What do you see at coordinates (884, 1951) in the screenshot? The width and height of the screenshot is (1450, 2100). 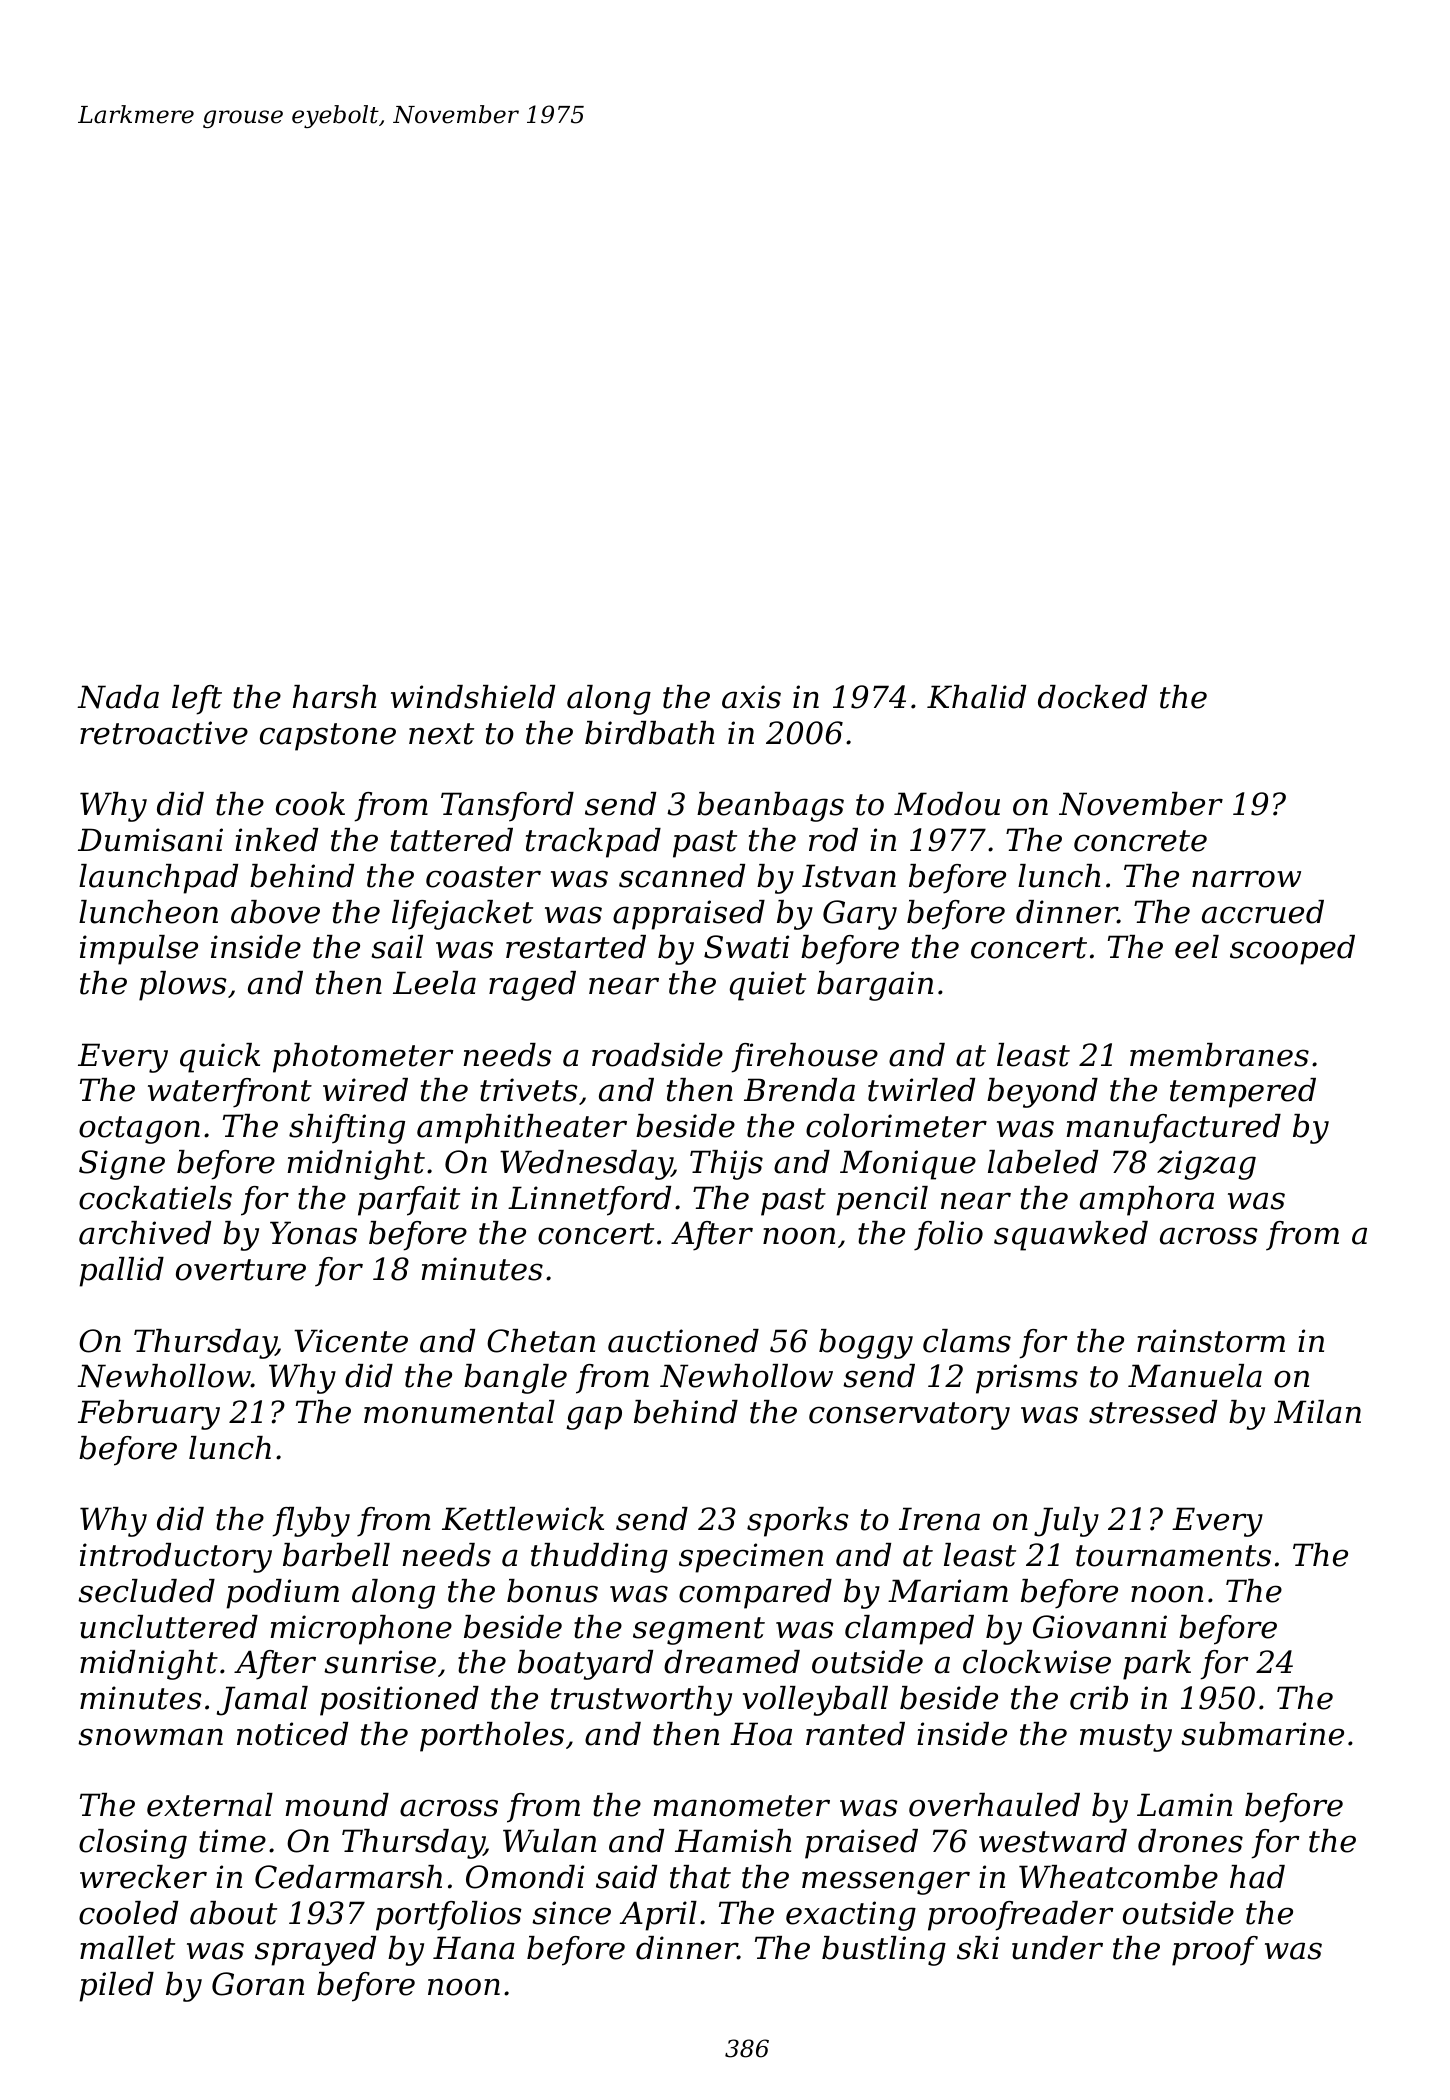 I see `bustling` at bounding box center [884, 1951].
